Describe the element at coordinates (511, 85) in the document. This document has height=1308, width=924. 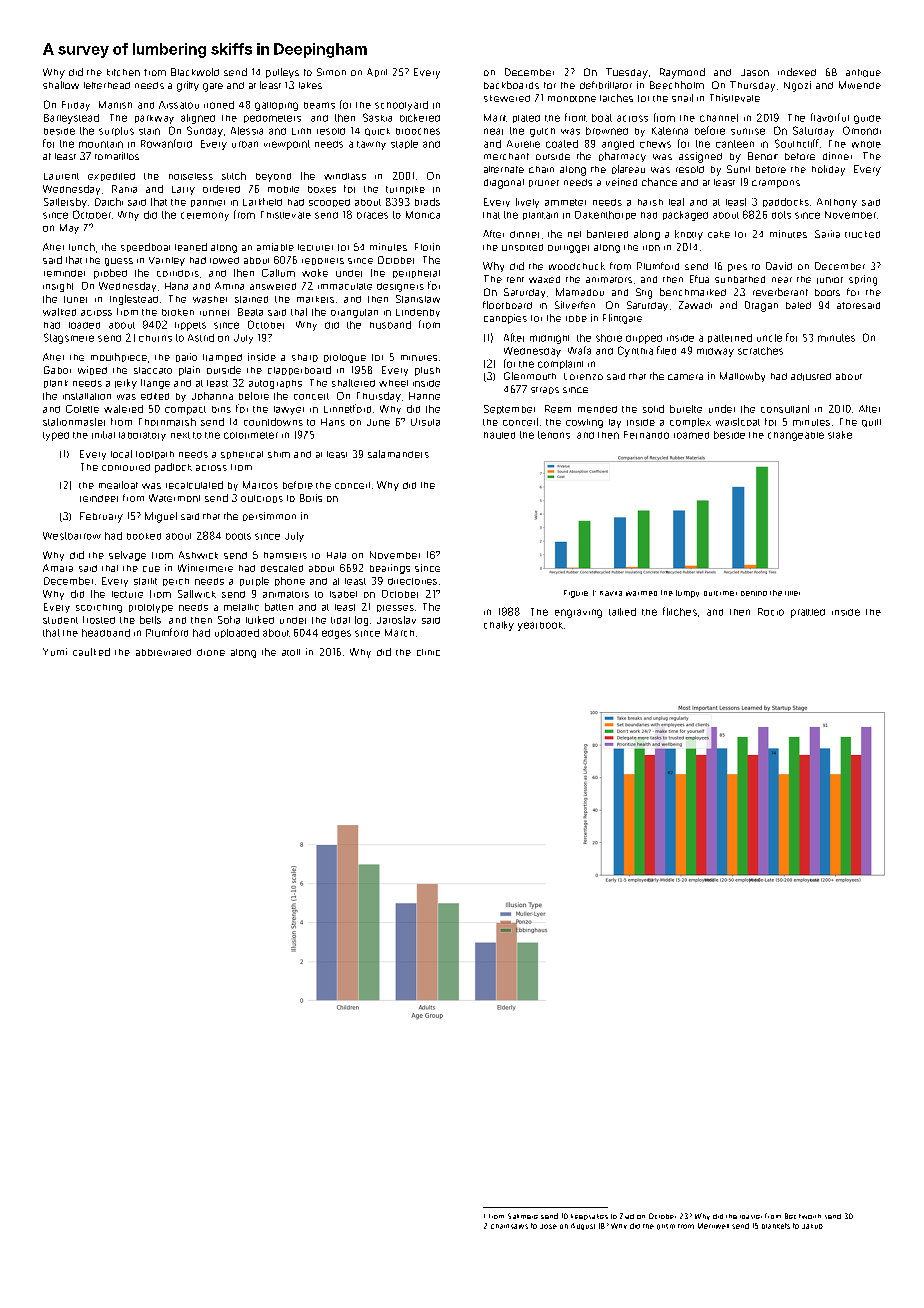
I see `backboards` at that location.
